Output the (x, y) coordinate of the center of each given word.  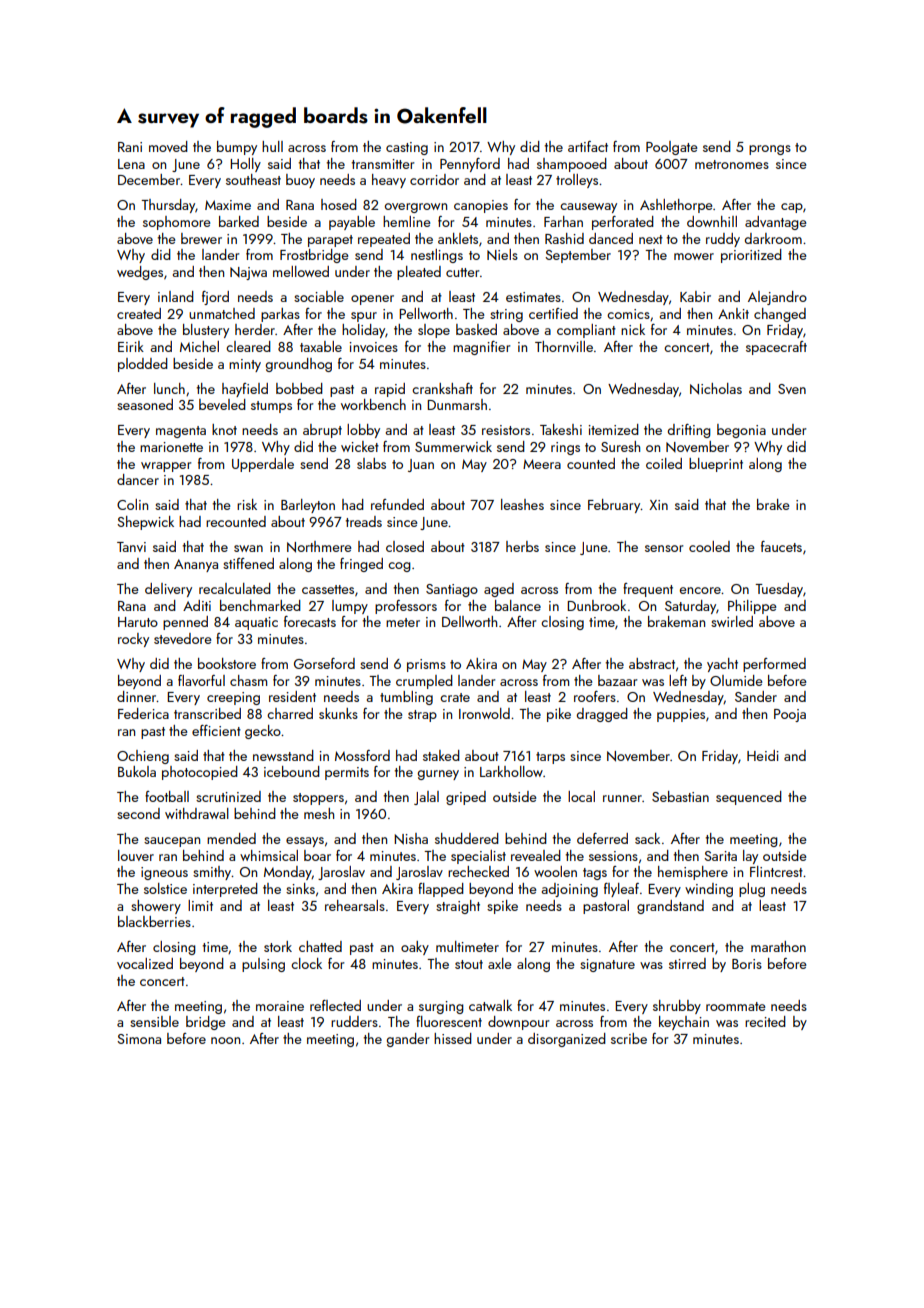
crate (455, 697)
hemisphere (693, 873)
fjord (215, 298)
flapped (441, 890)
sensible (154, 1021)
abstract (652, 663)
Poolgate (672, 148)
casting (407, 148)
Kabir (695, 296)
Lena (131, 164)
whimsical (269, 855)
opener (372, 300)
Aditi (197, 605)
